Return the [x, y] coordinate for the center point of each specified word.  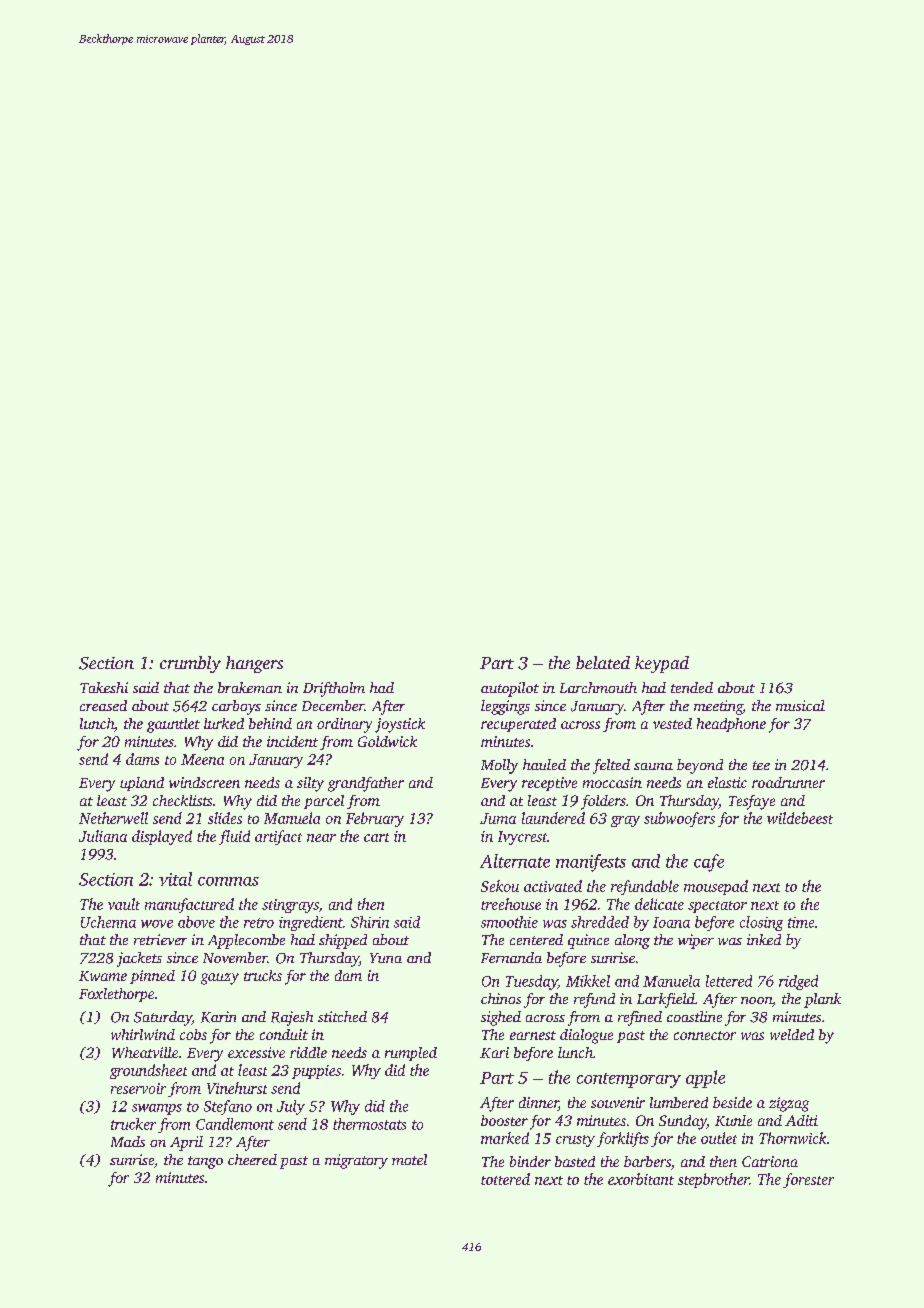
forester [808, 1180]
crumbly [190, 664]
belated [603, 662]
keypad [662, 664]
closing [761, 923]
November [235, 957]
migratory [356, 1161]
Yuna [386, 958]
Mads [128, 1141]
